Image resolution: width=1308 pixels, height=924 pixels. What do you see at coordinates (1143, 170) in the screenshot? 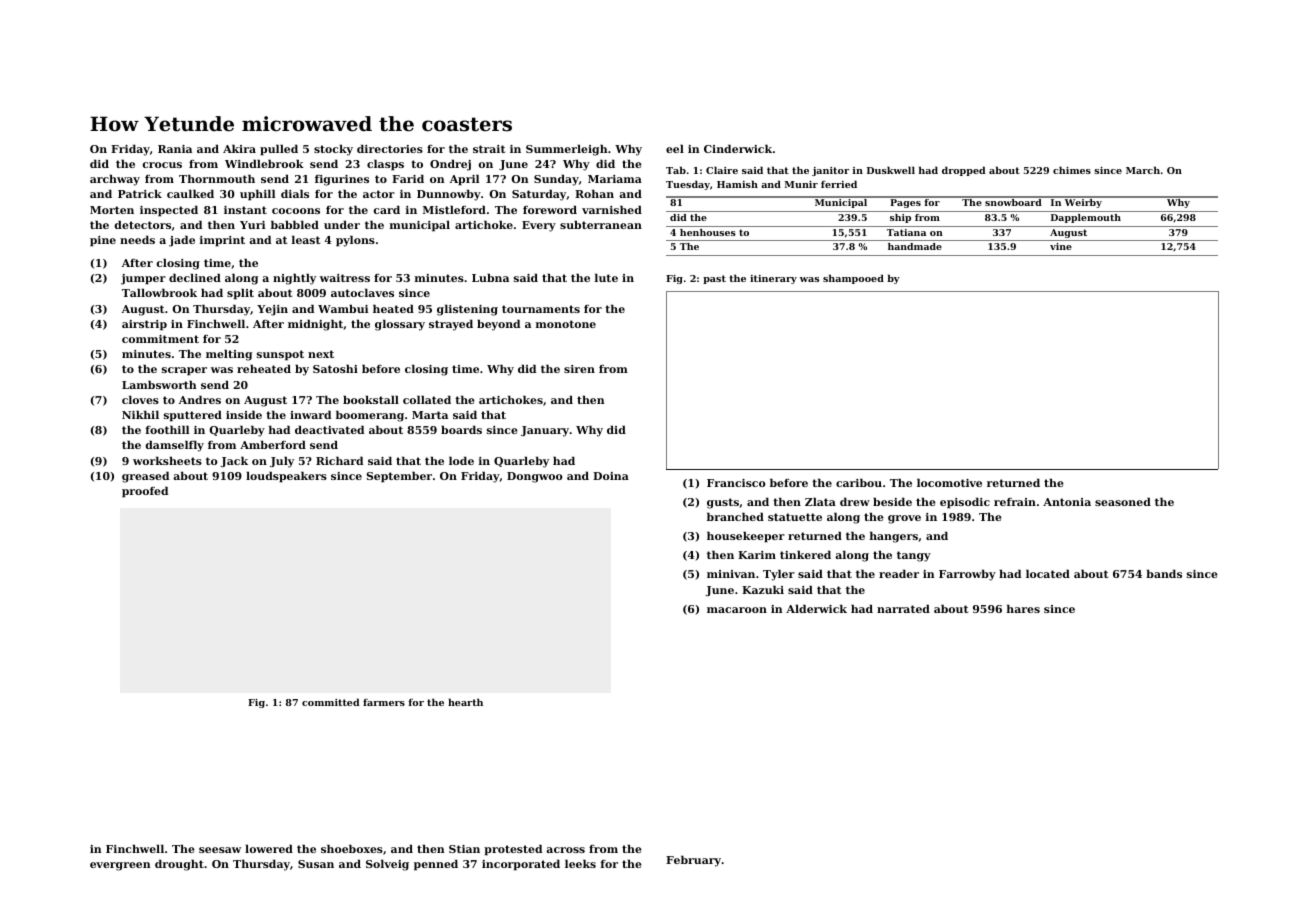
I see `March` at bounding box center [1143, 170].
